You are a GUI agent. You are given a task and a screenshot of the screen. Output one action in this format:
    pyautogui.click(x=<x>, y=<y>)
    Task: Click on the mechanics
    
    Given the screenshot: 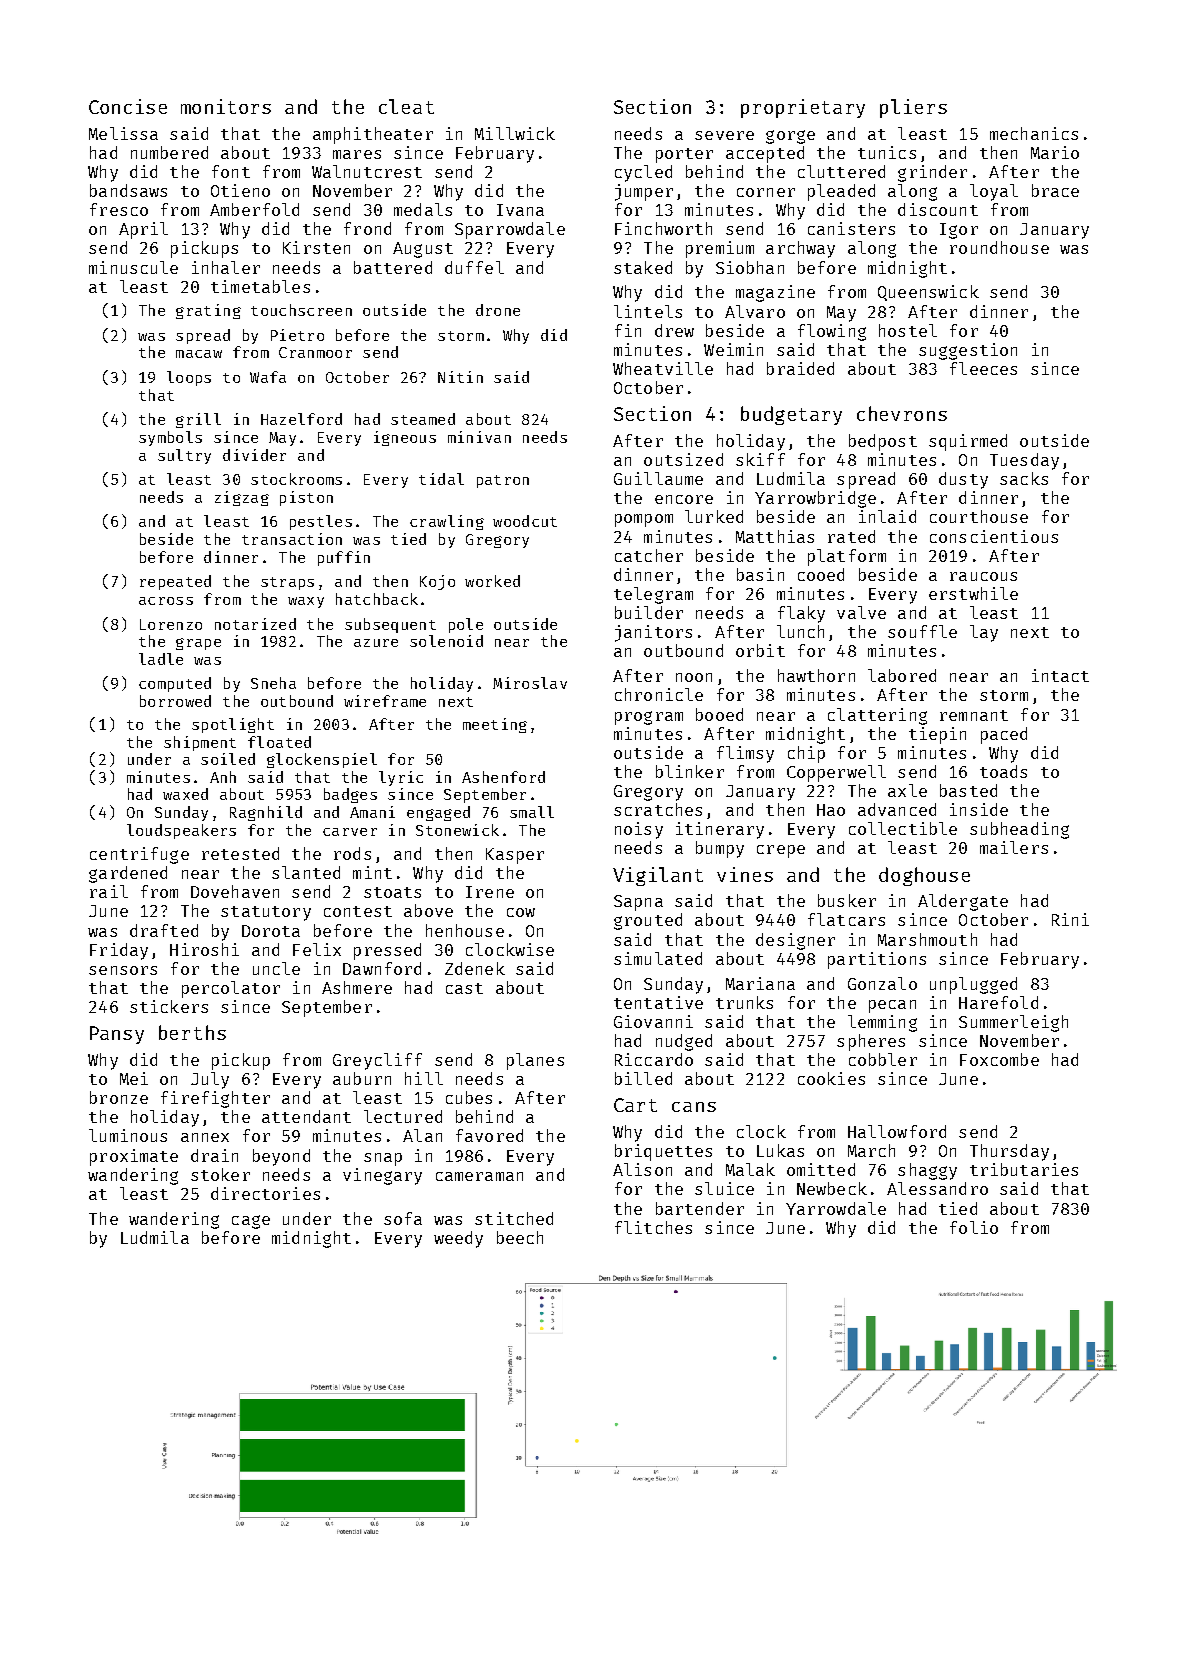 What is the action you would take?
    pyautogui.click(x=1034, y=133)
